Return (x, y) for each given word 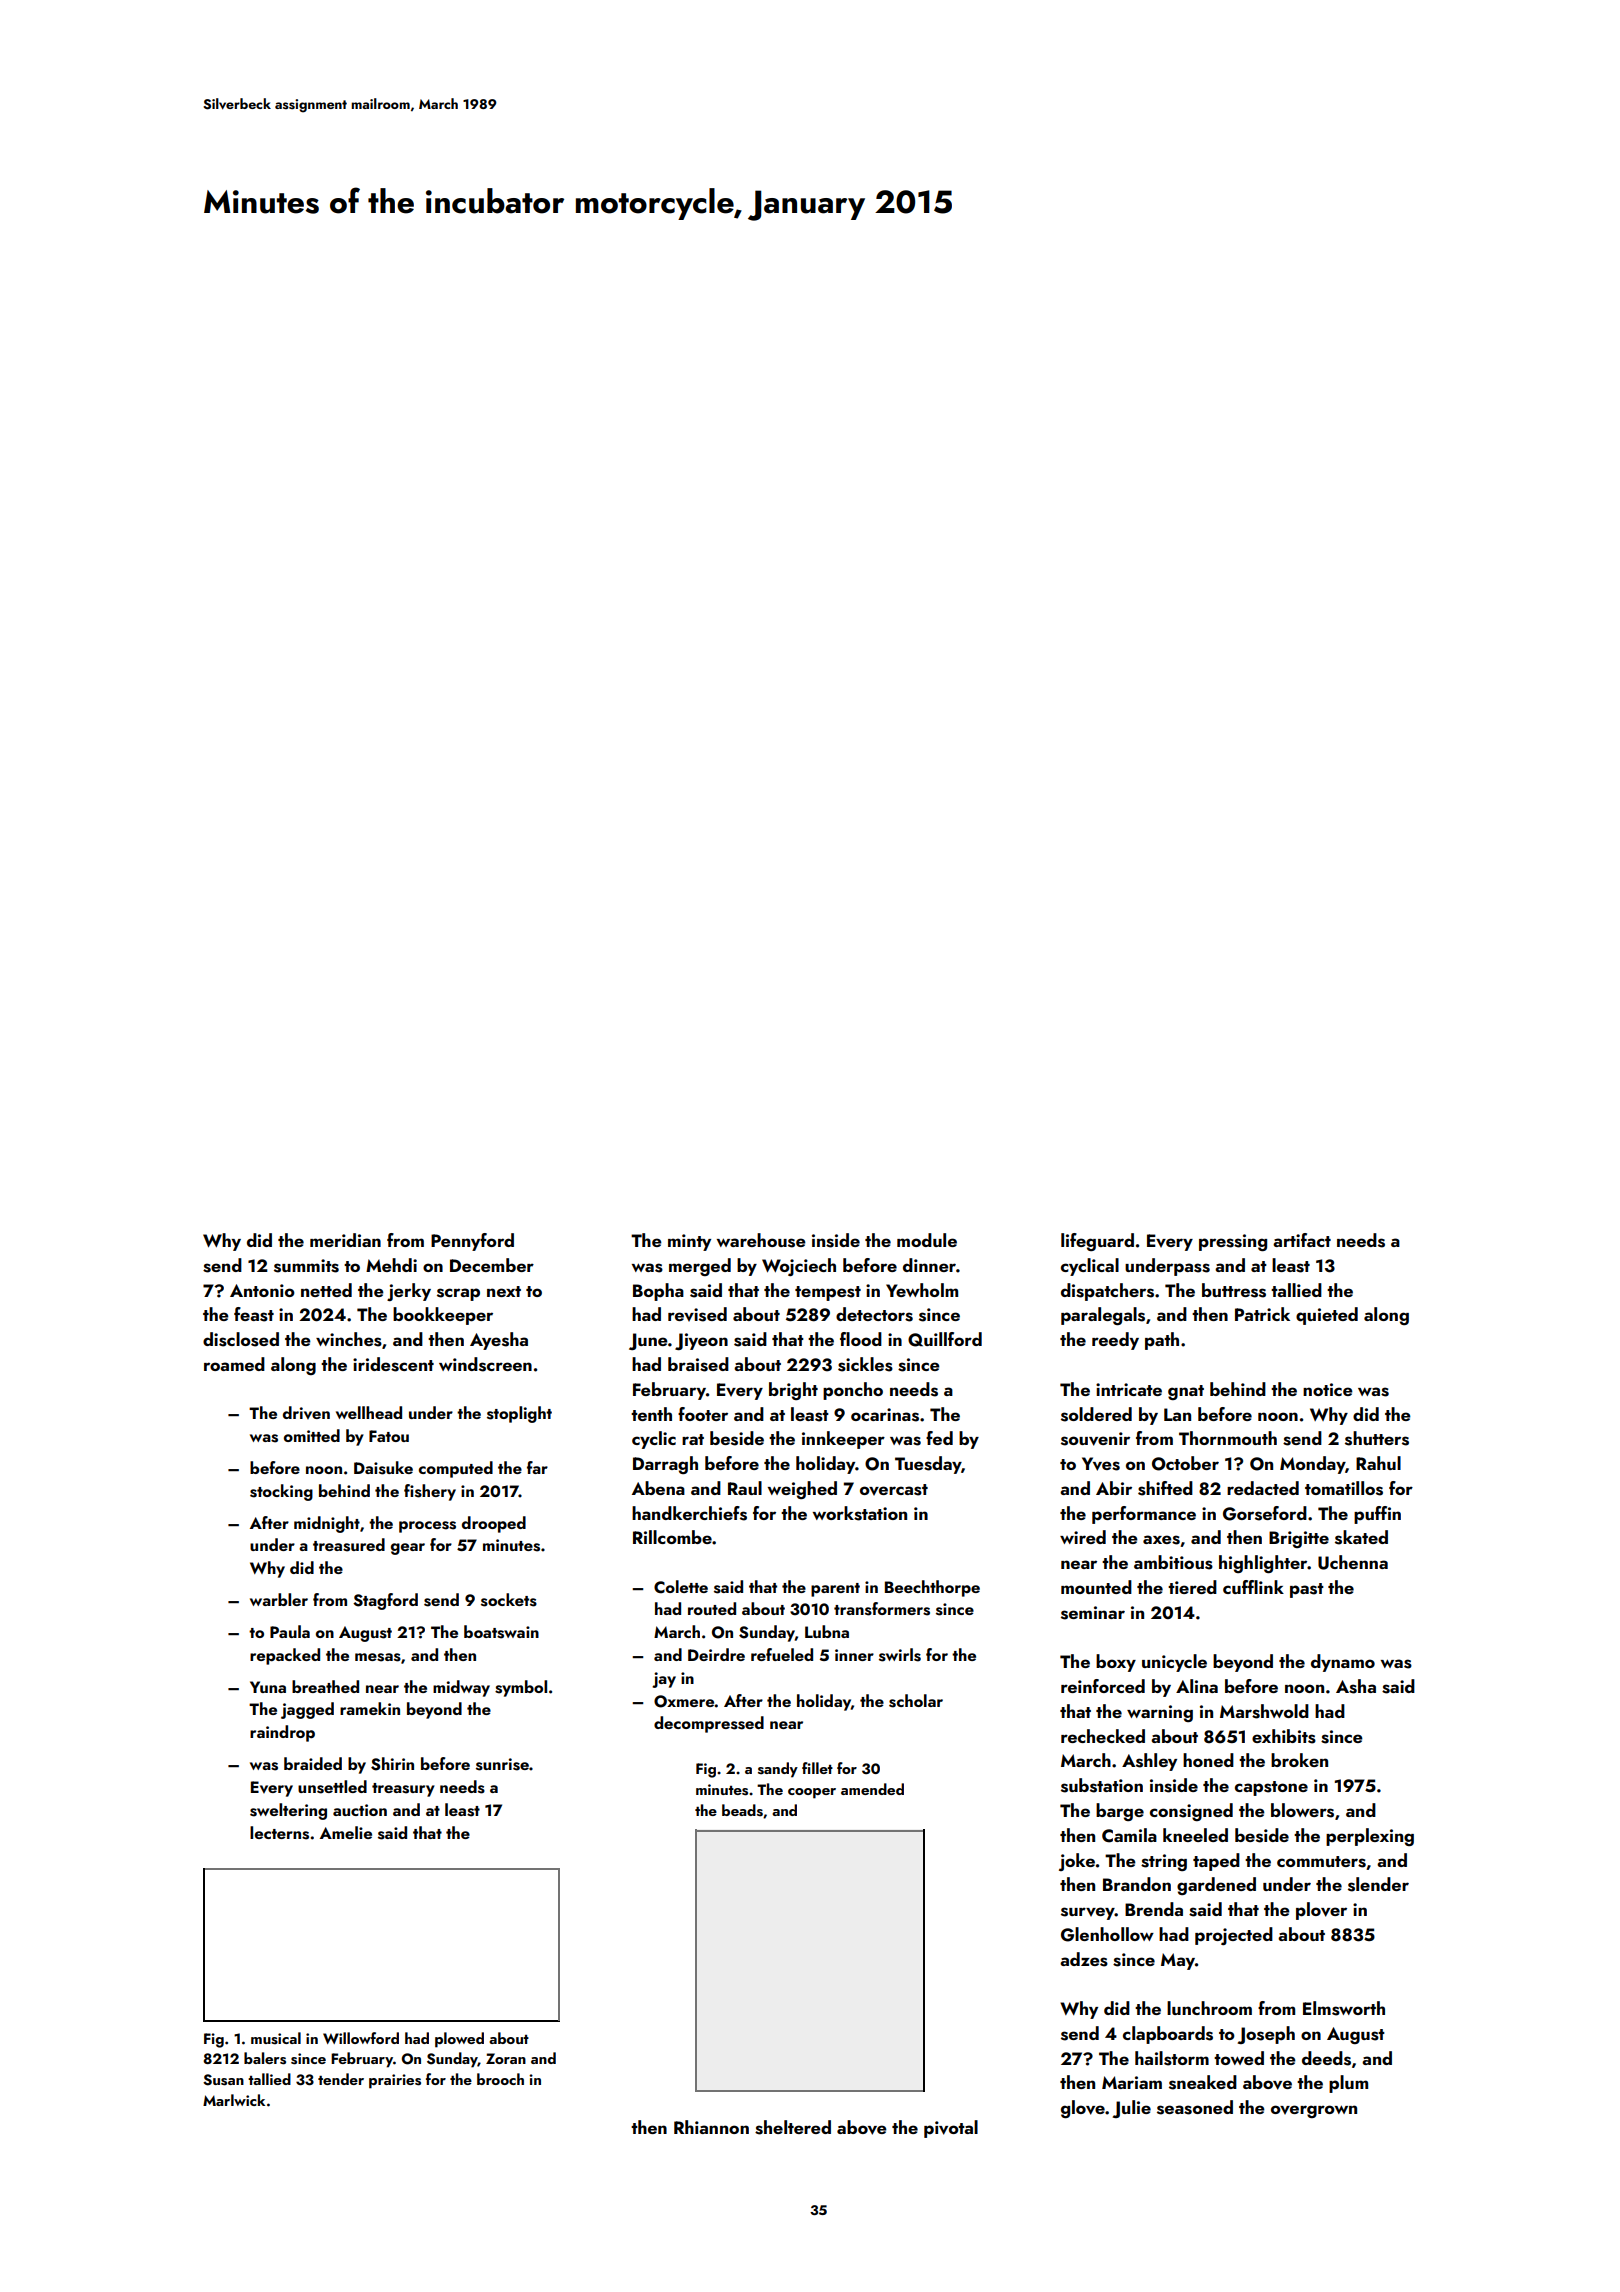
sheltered (793, 2127)
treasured (349, 1545)
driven (306, 1412)
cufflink (1253, 1587)
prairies (395, 2081)
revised (697, 1314)
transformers (882, 1609)
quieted (1327, 1316)
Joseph (1266, 2035)
